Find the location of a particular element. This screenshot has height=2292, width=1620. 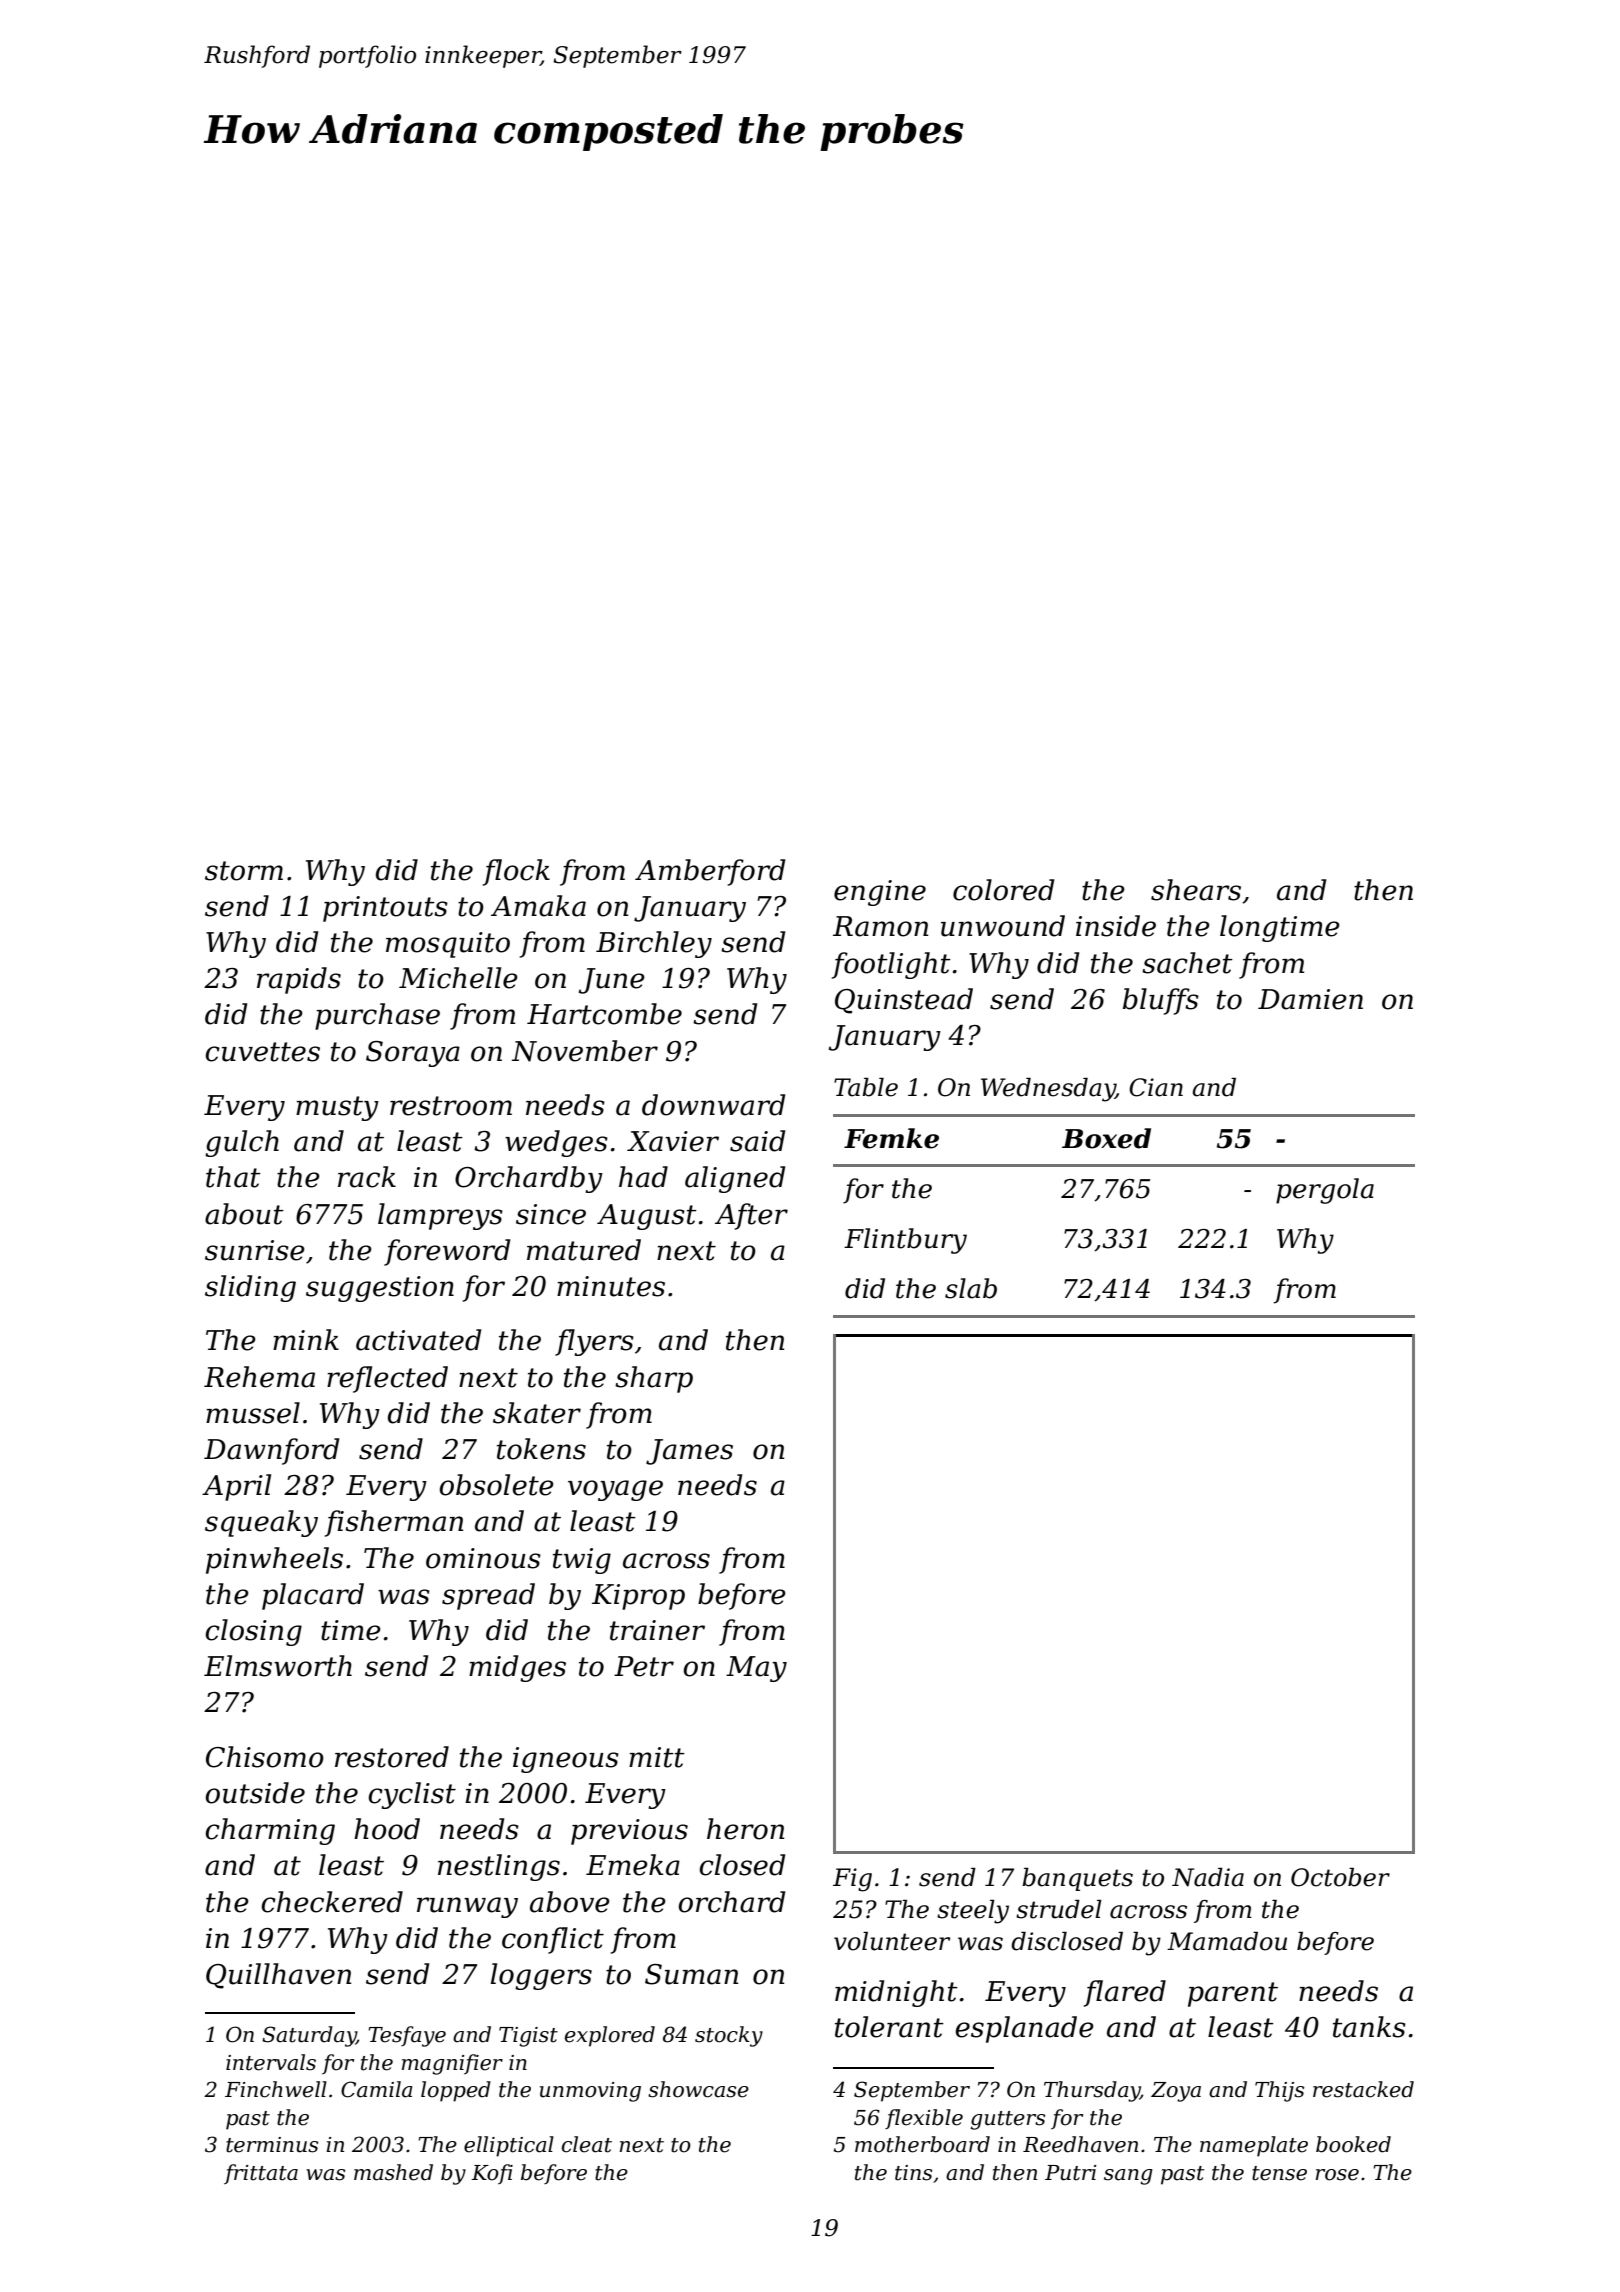

pergola is located at coordinates (1325, 1191).
